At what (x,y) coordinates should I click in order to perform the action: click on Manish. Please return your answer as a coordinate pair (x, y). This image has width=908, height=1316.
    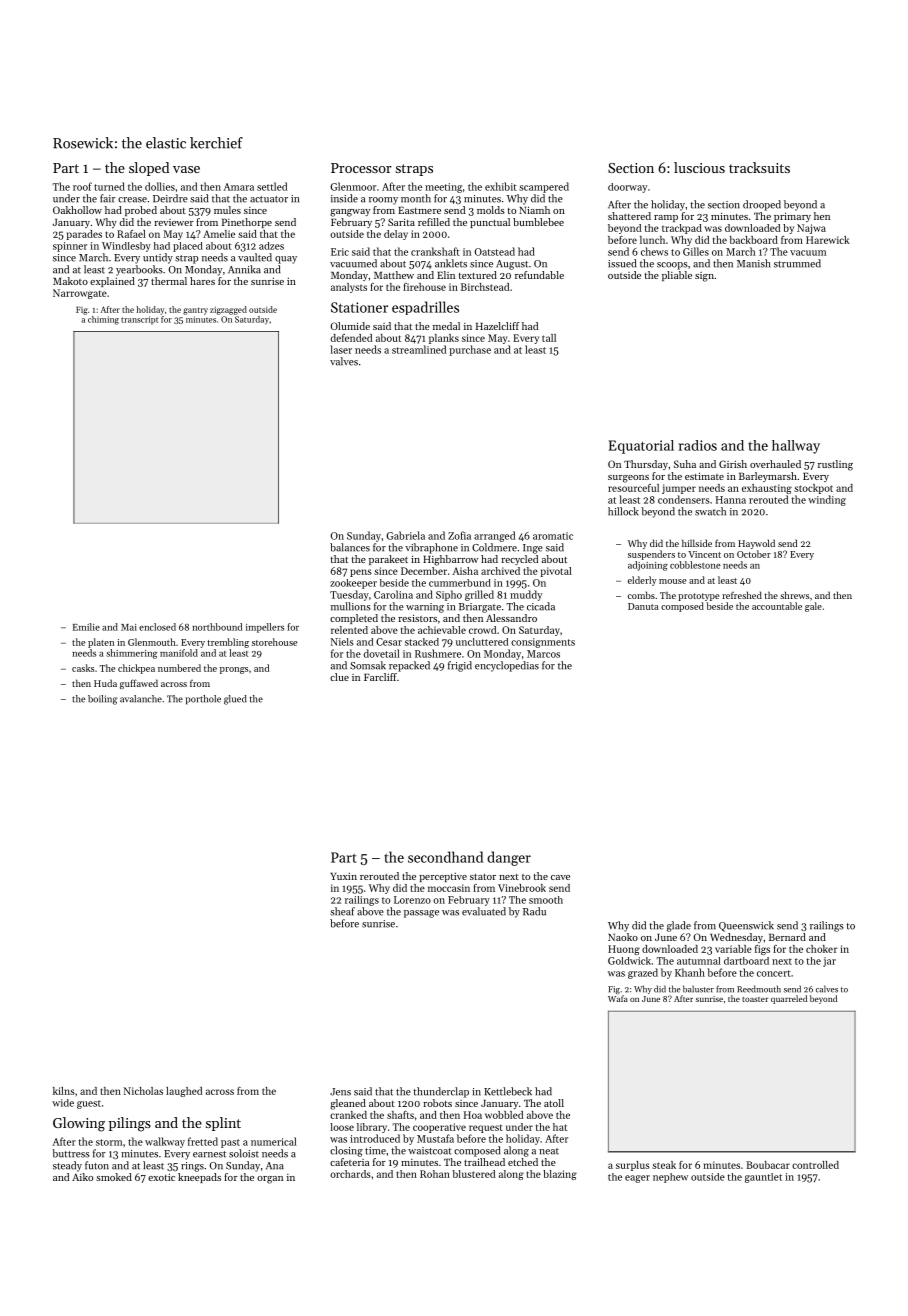
    Looking at the image, I should click on (753, 263).
